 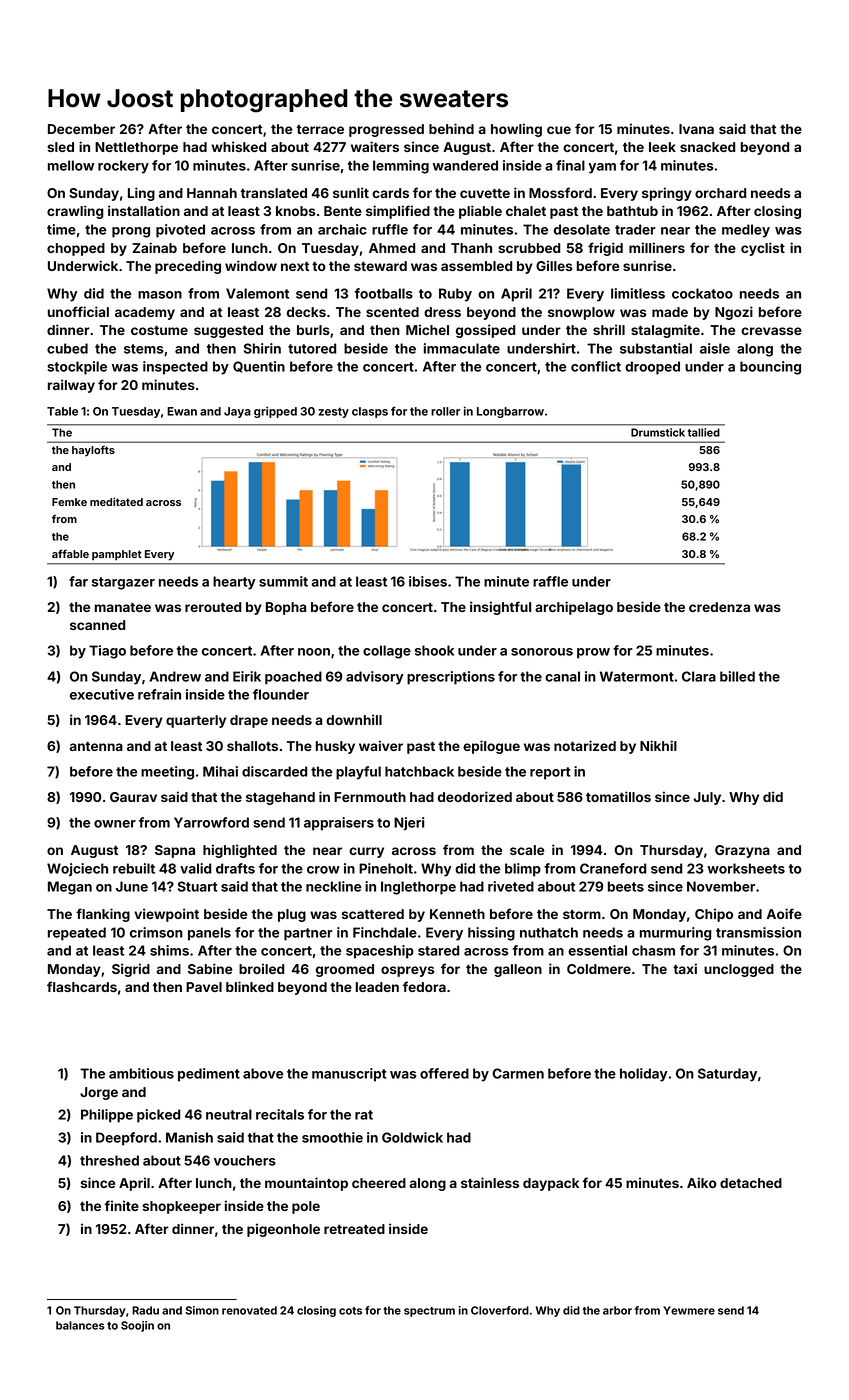 What do you see at coordinates (696, 129) in the screenshot?
I see `Ivana` at bounding box center [696, 129].
